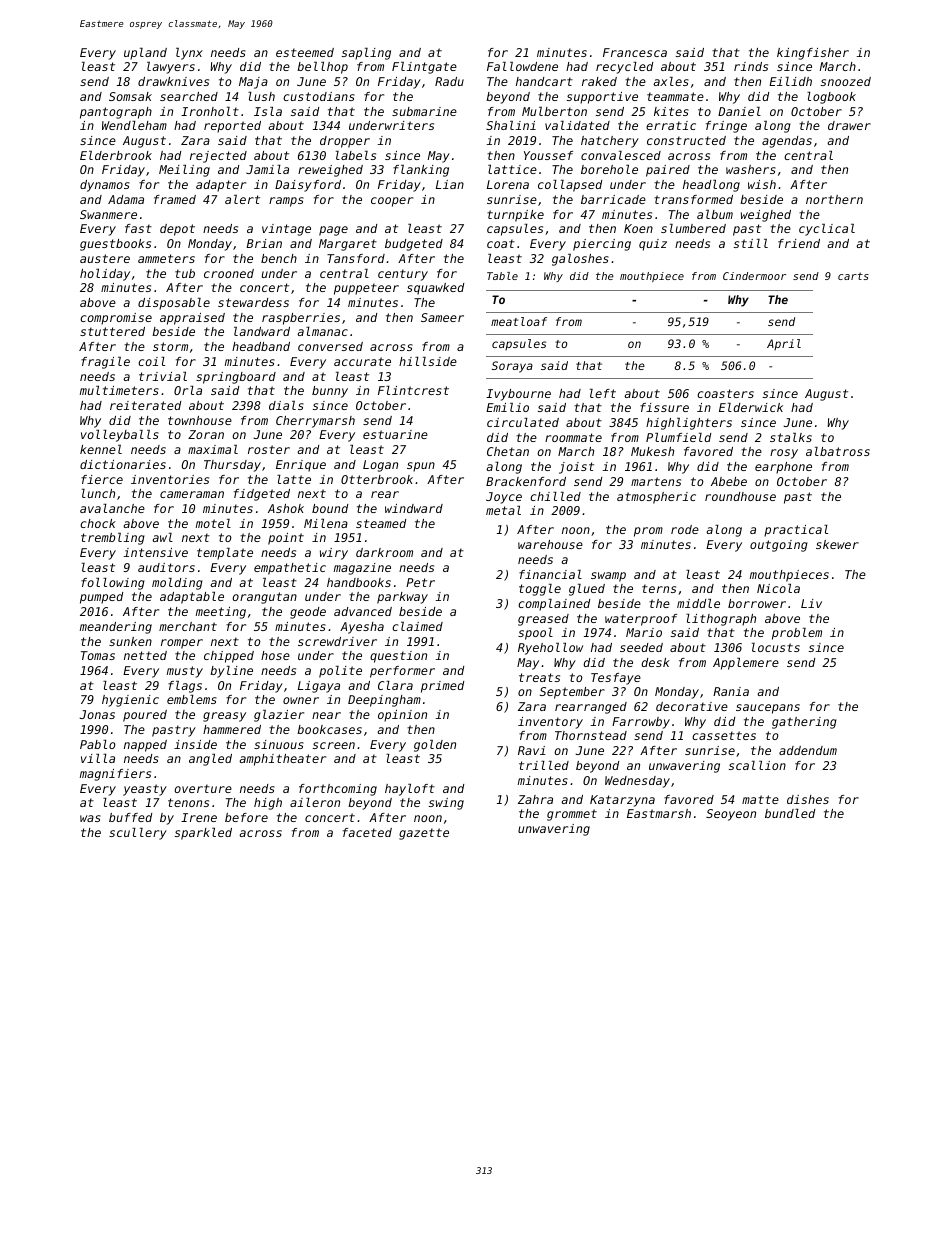 Image resolution: width=952 pixels, height=1233 pixels. What do you see at coordinates (413, 390) in the page?
I see `Flintcrest` at bounding box center [413, 390].
